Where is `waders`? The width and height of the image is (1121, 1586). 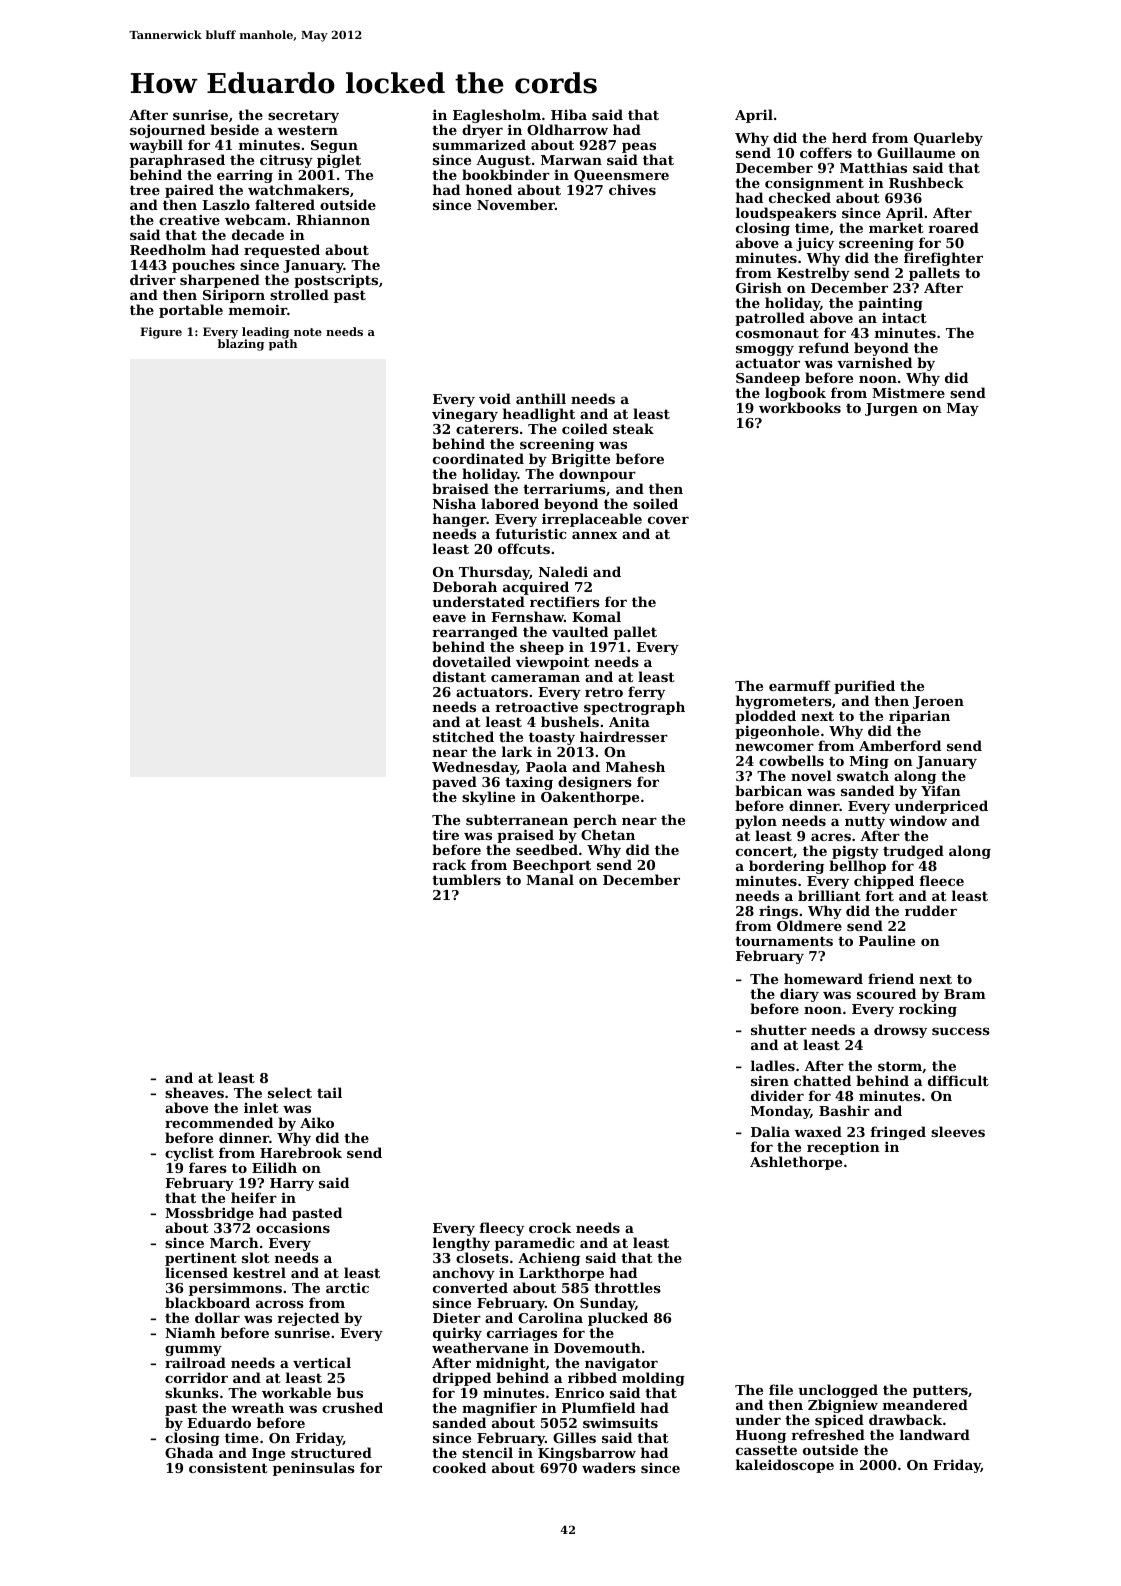
waders is located at coordinates (609, 1467).
